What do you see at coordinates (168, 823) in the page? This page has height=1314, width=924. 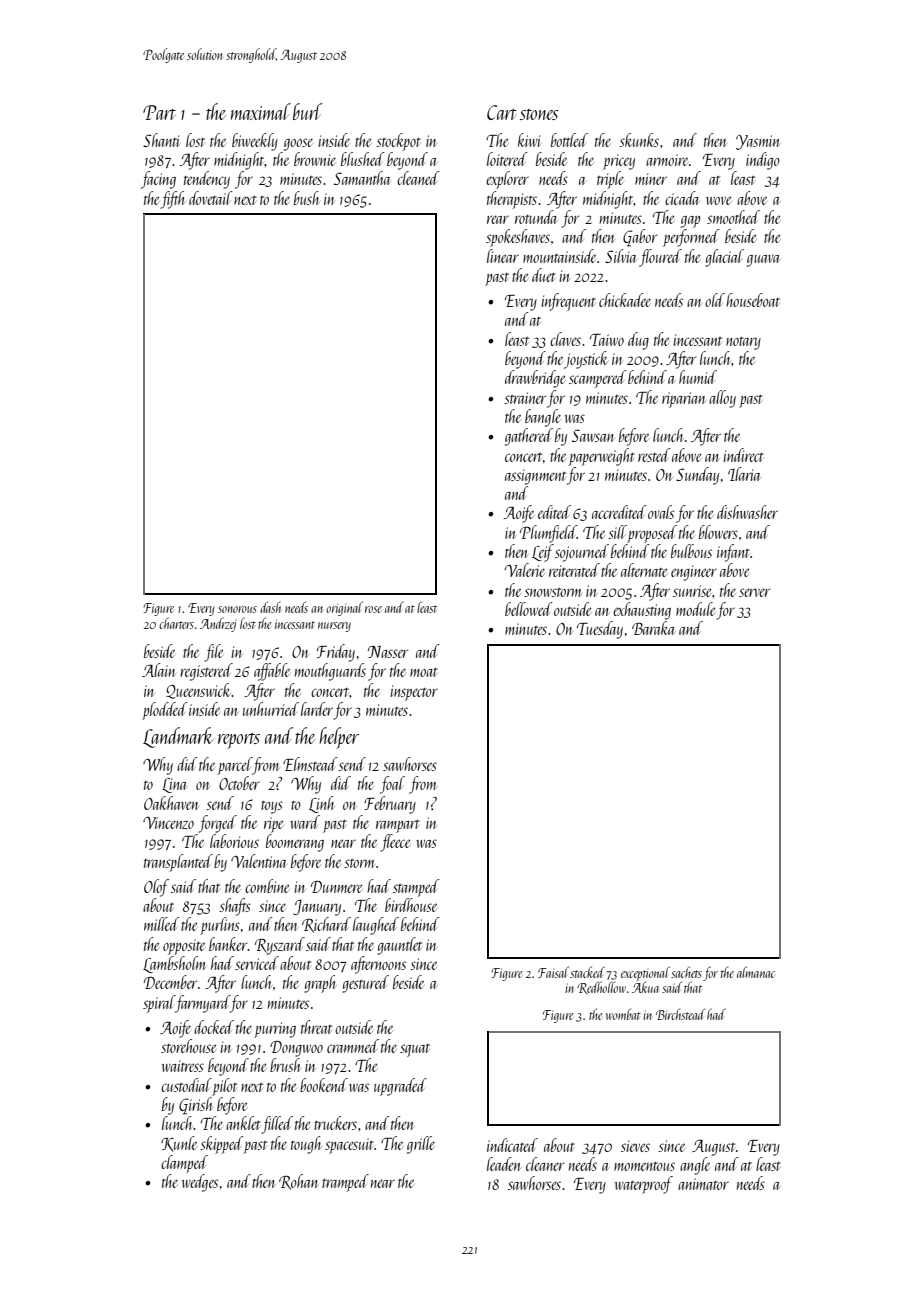 I see `Vincenzo` at bounding box center [168, 823].
